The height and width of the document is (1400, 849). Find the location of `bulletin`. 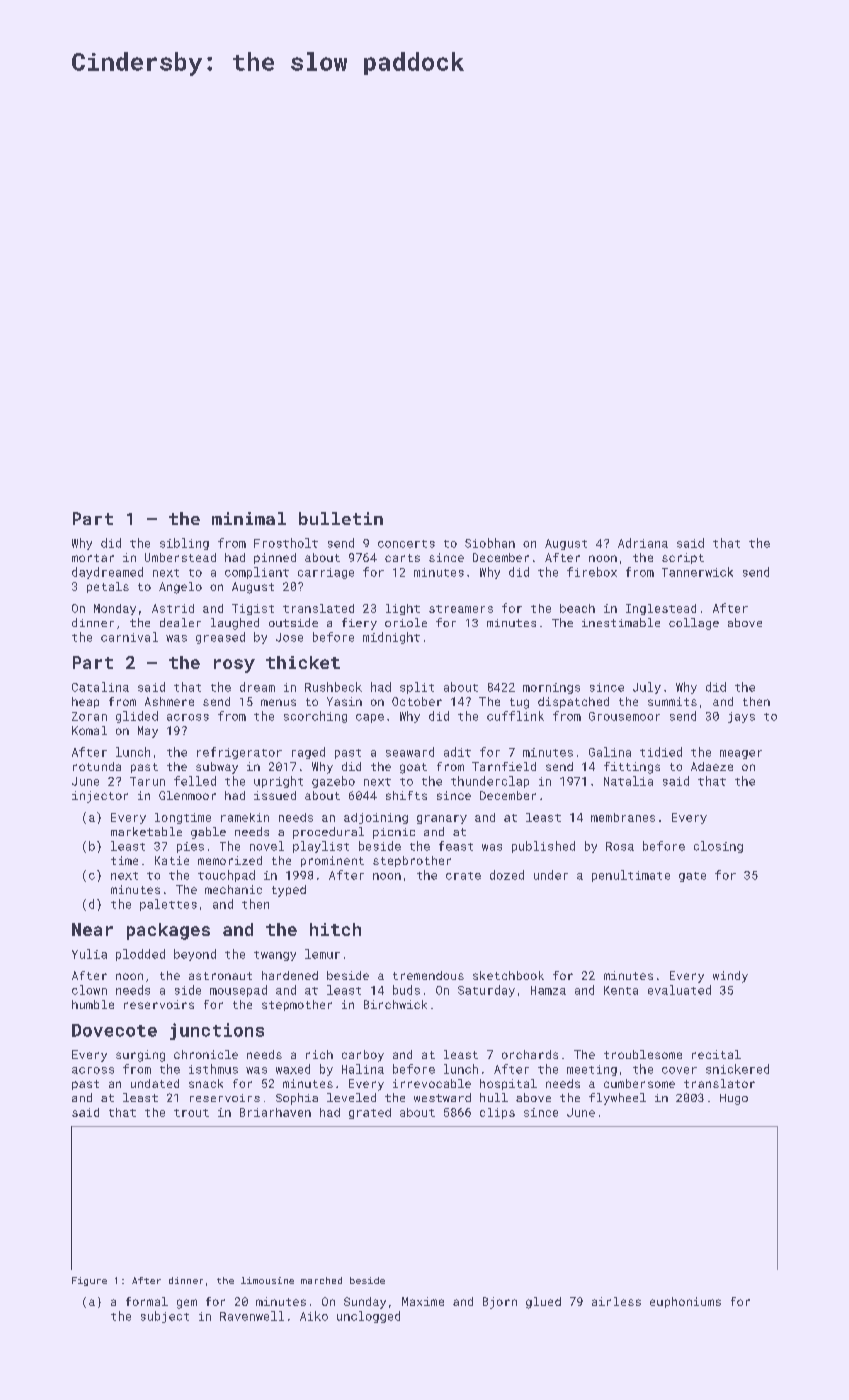

bulletin is located at coordinates (341, 518).
